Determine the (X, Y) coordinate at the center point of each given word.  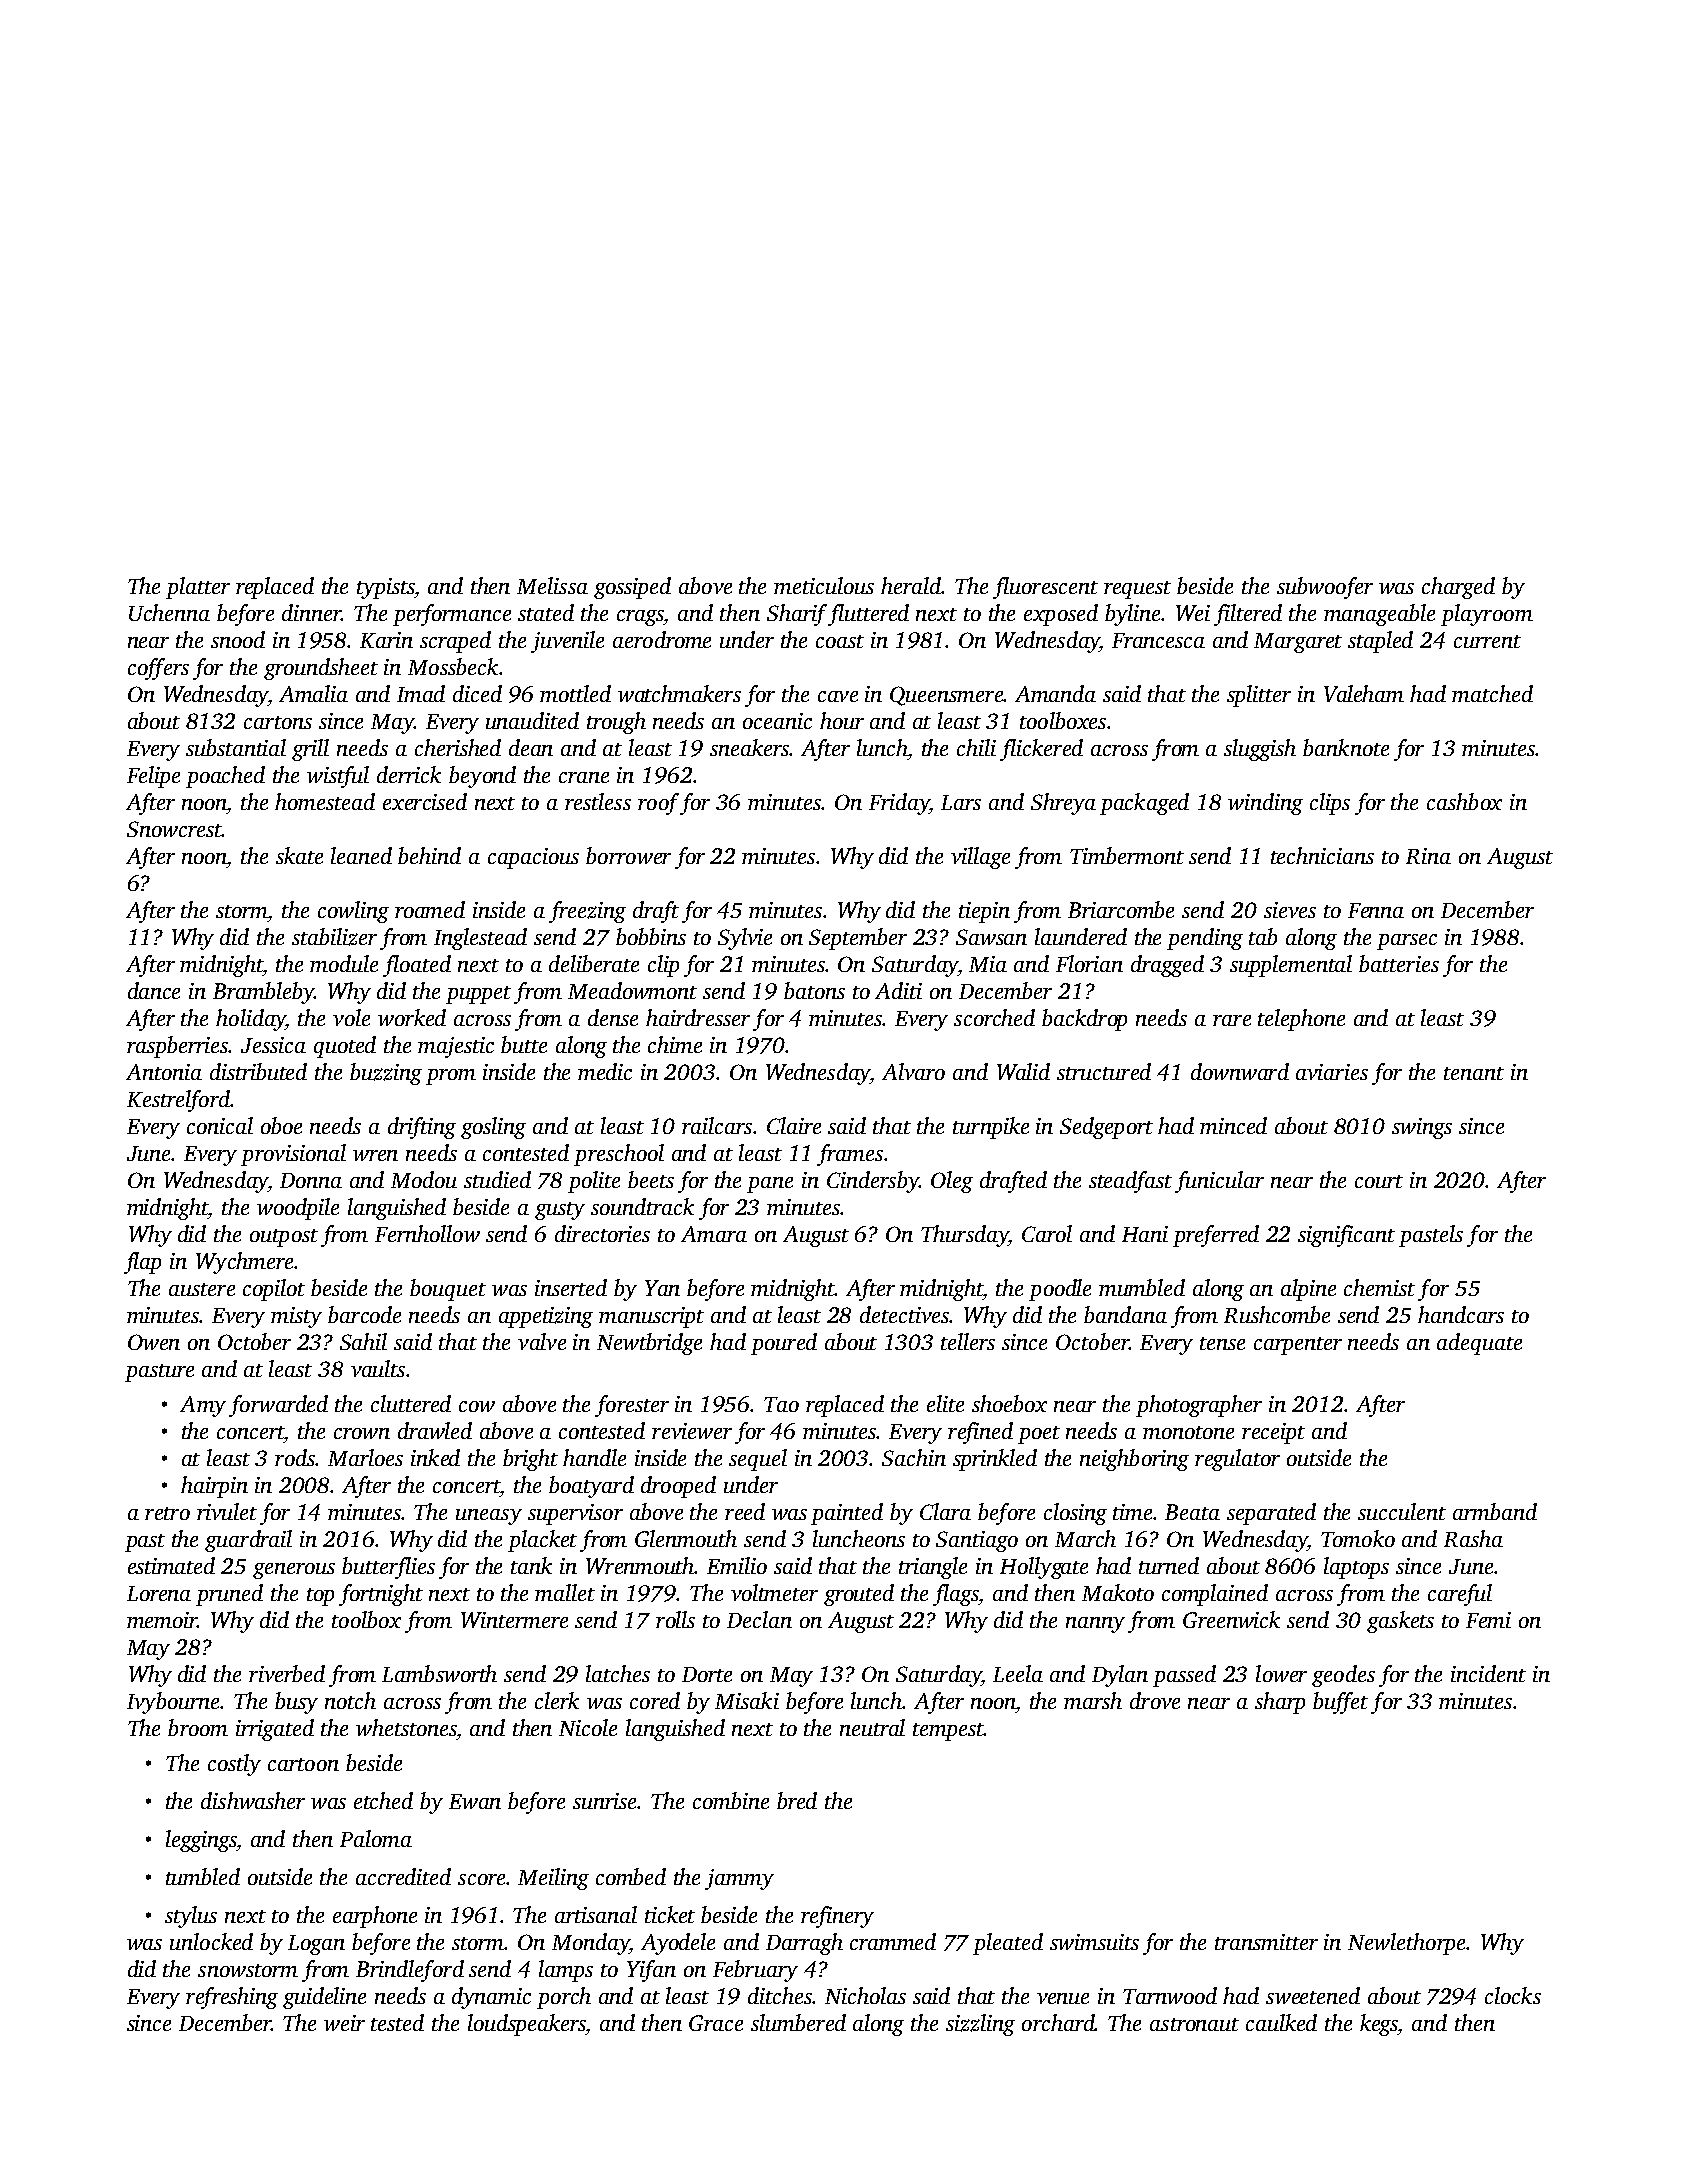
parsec (1407, 942)
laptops (1356, 1568)
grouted (859, 1595)
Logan (316, 1945)
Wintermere (514, 1620)
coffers (158, 669)
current (1487, 641)
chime (675, 1044)
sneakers (750, 747)
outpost (284, 1238)
